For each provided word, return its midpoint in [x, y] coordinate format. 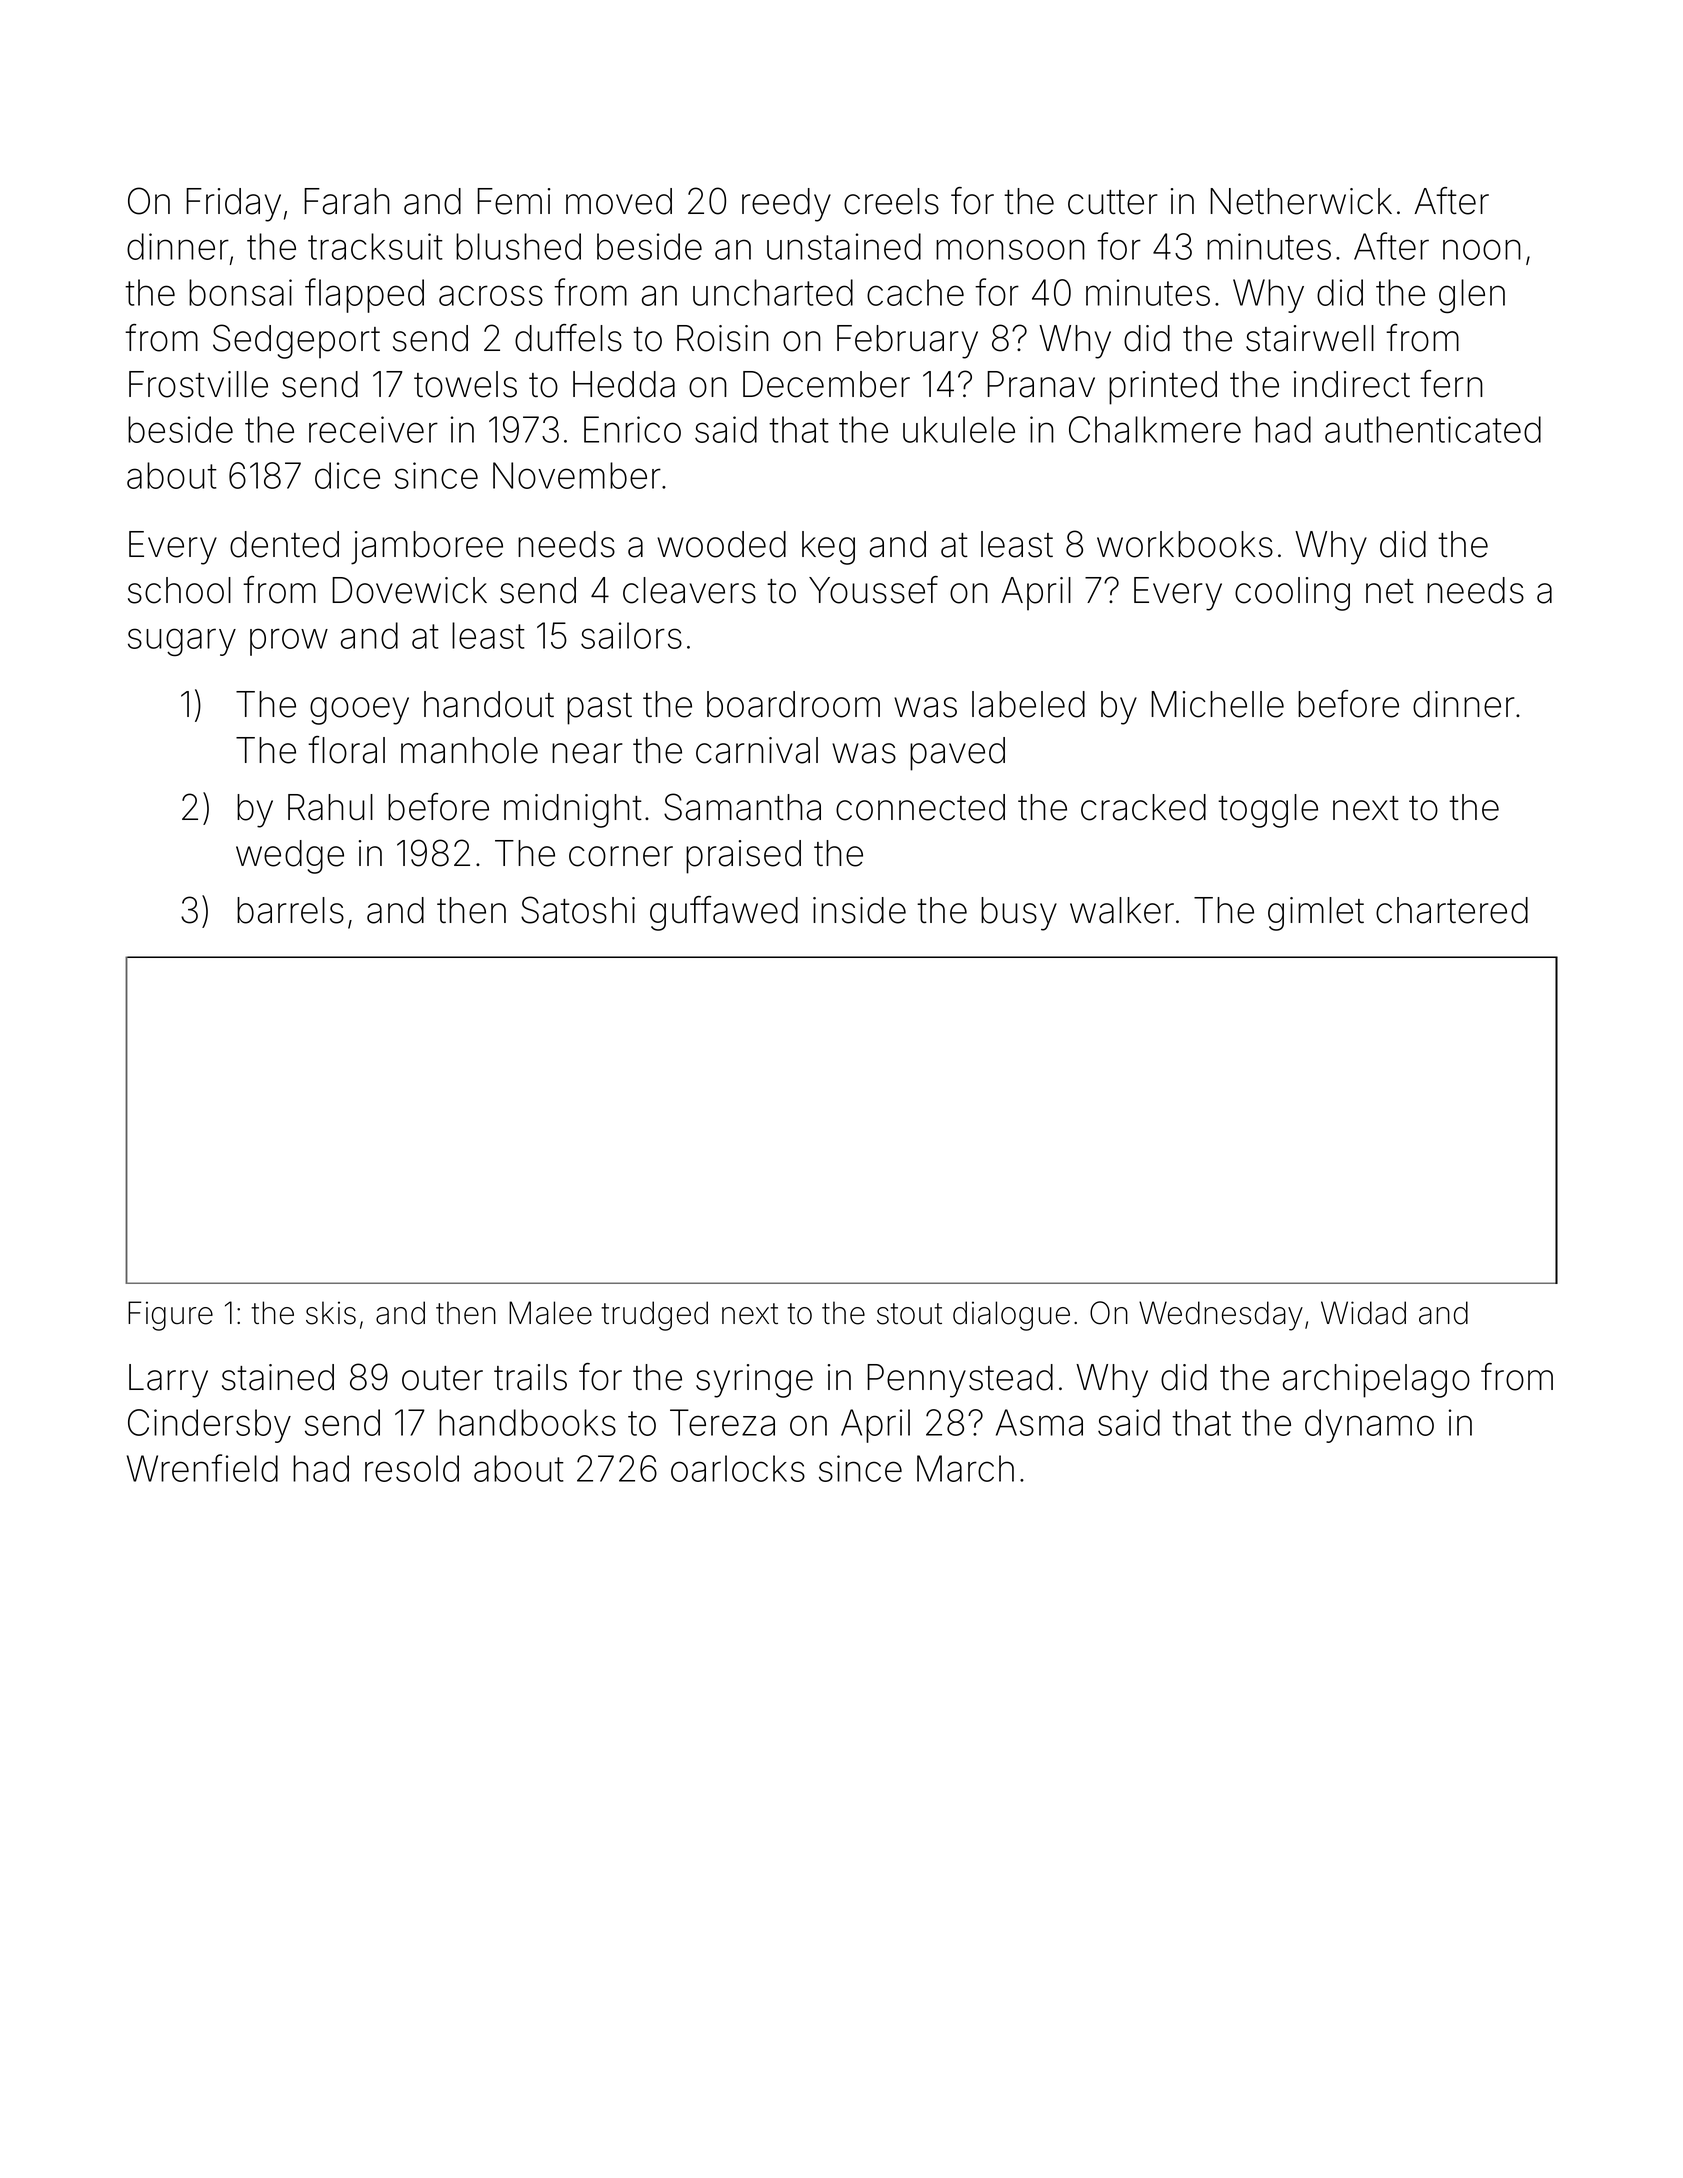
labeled [1028, 704]
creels [891, 201]
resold [412, 1468]
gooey [359, 711]
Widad [1363, 1313]
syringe [754, 1381]
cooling [1292, 594]
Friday [233, 205]
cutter [1113, 202]
